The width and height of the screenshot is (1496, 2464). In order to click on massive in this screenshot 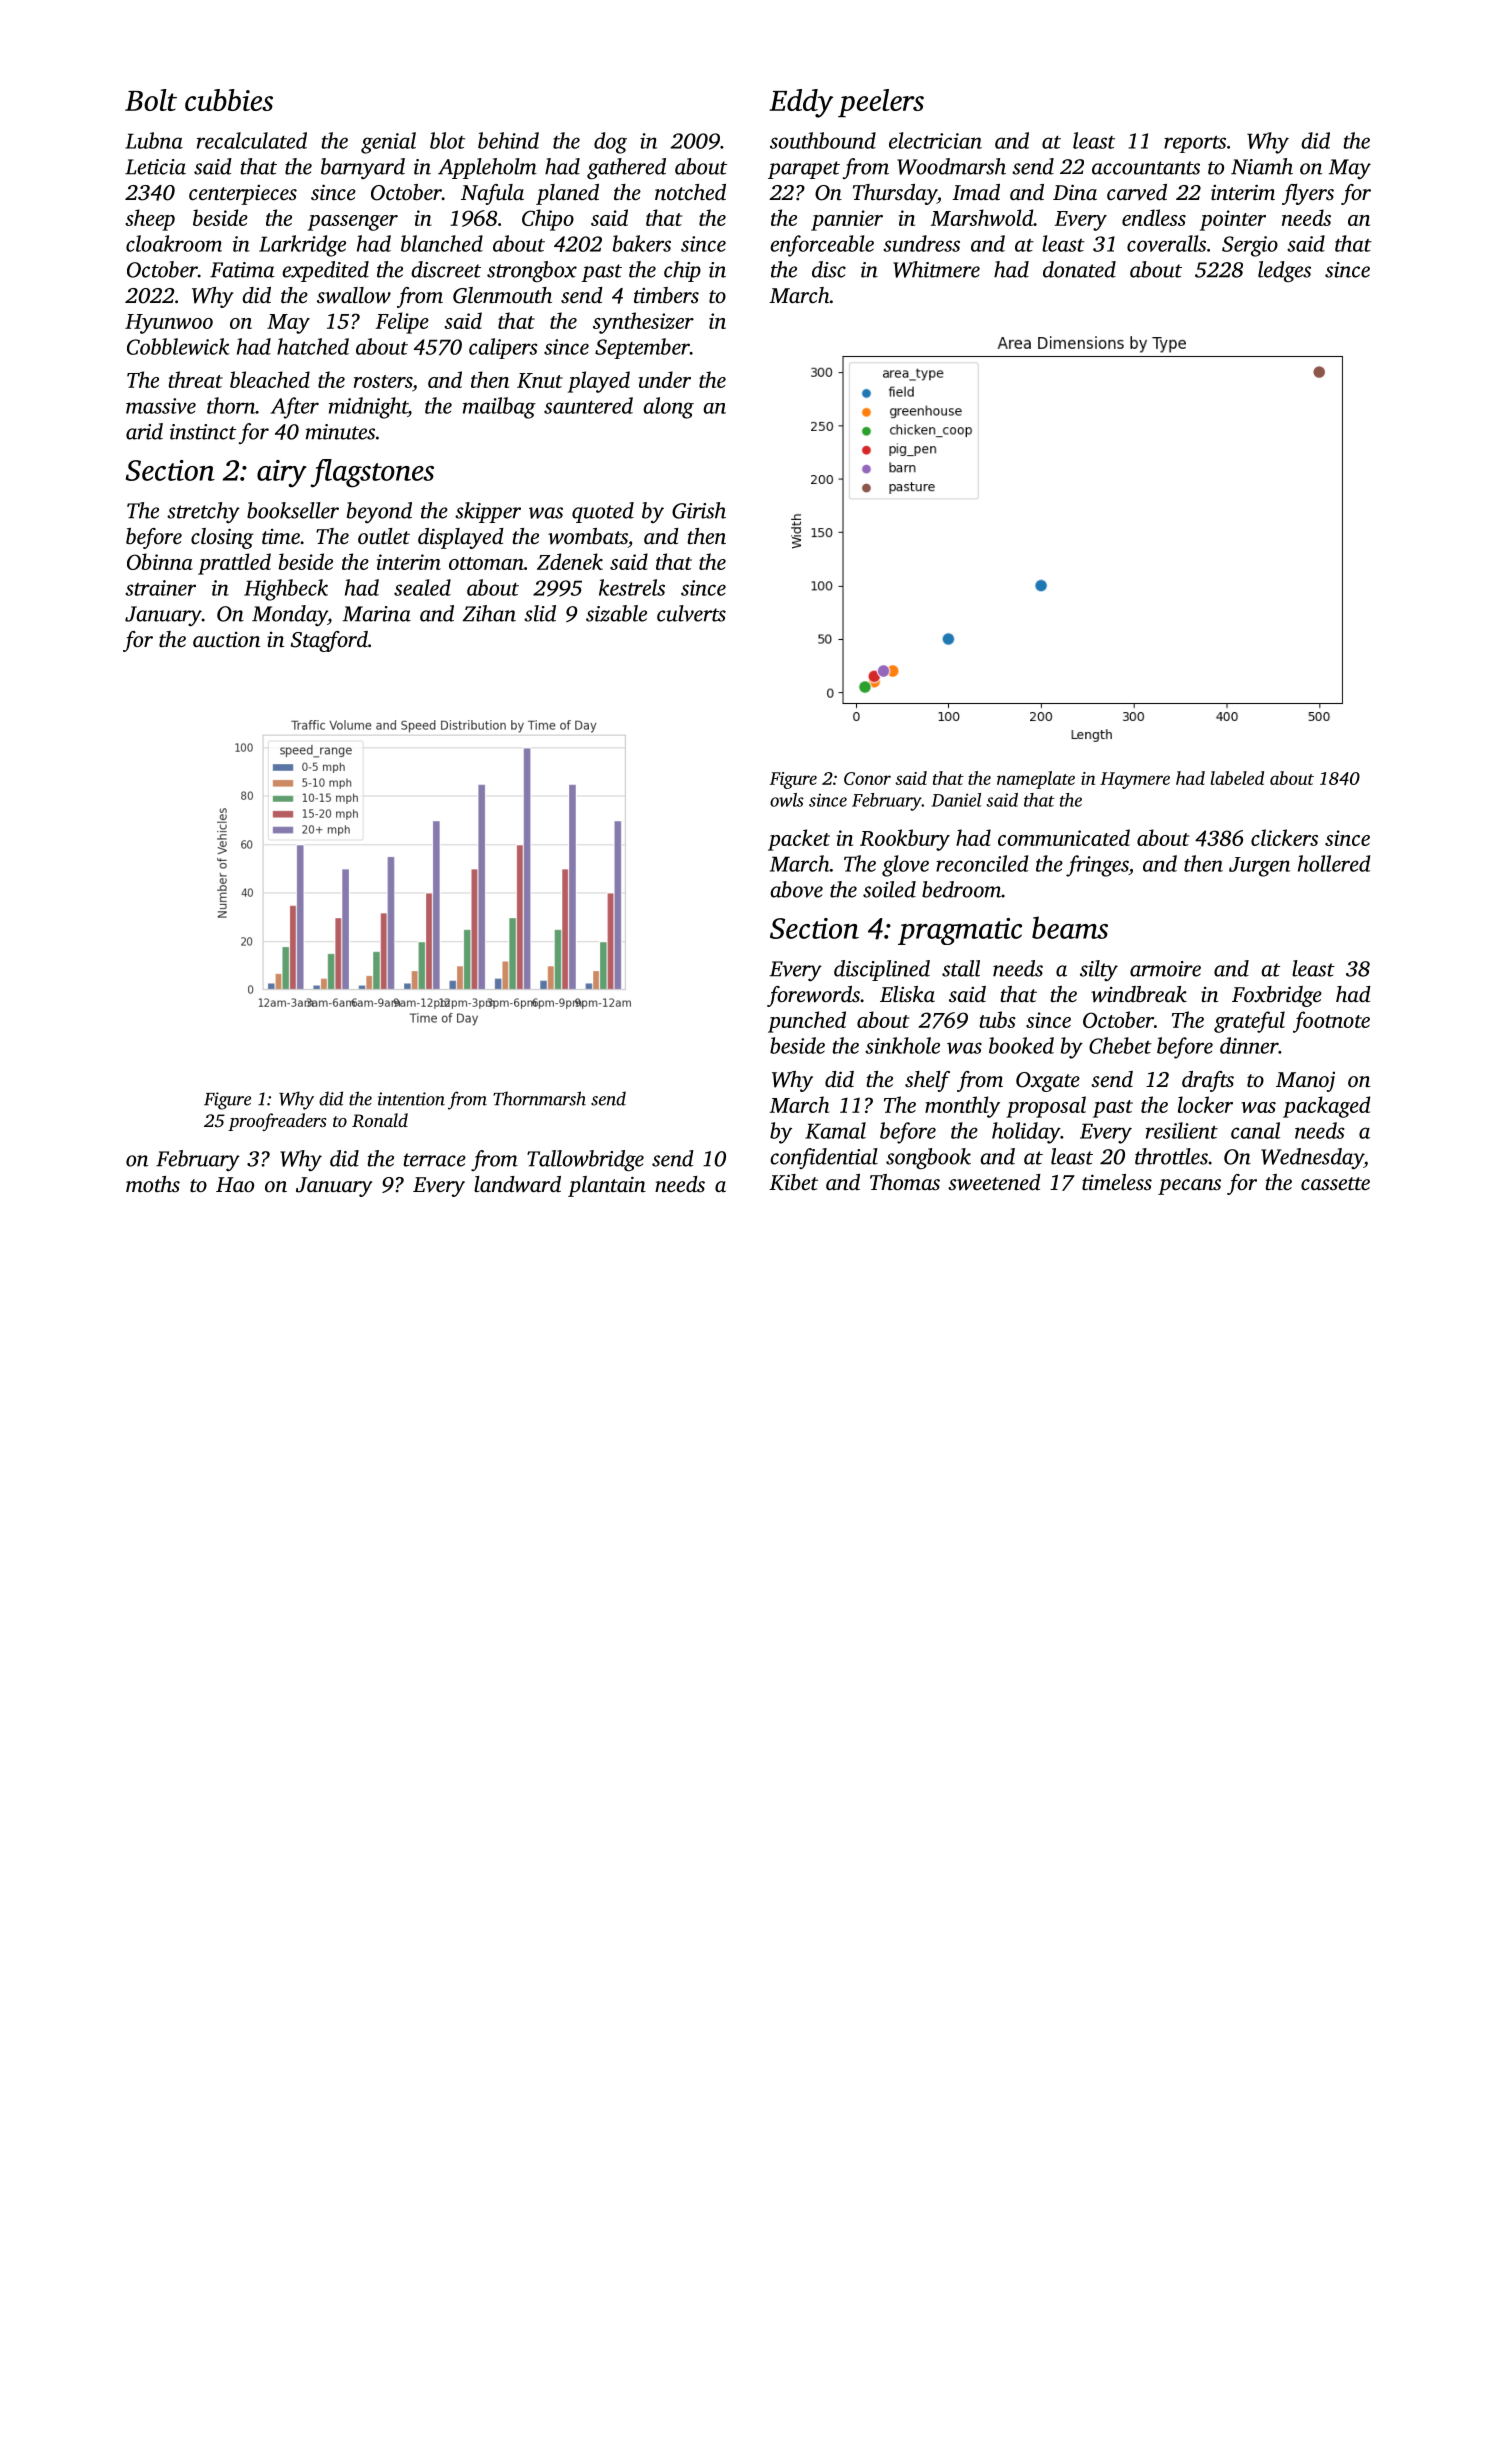, I will do `click(161, 406)`.
